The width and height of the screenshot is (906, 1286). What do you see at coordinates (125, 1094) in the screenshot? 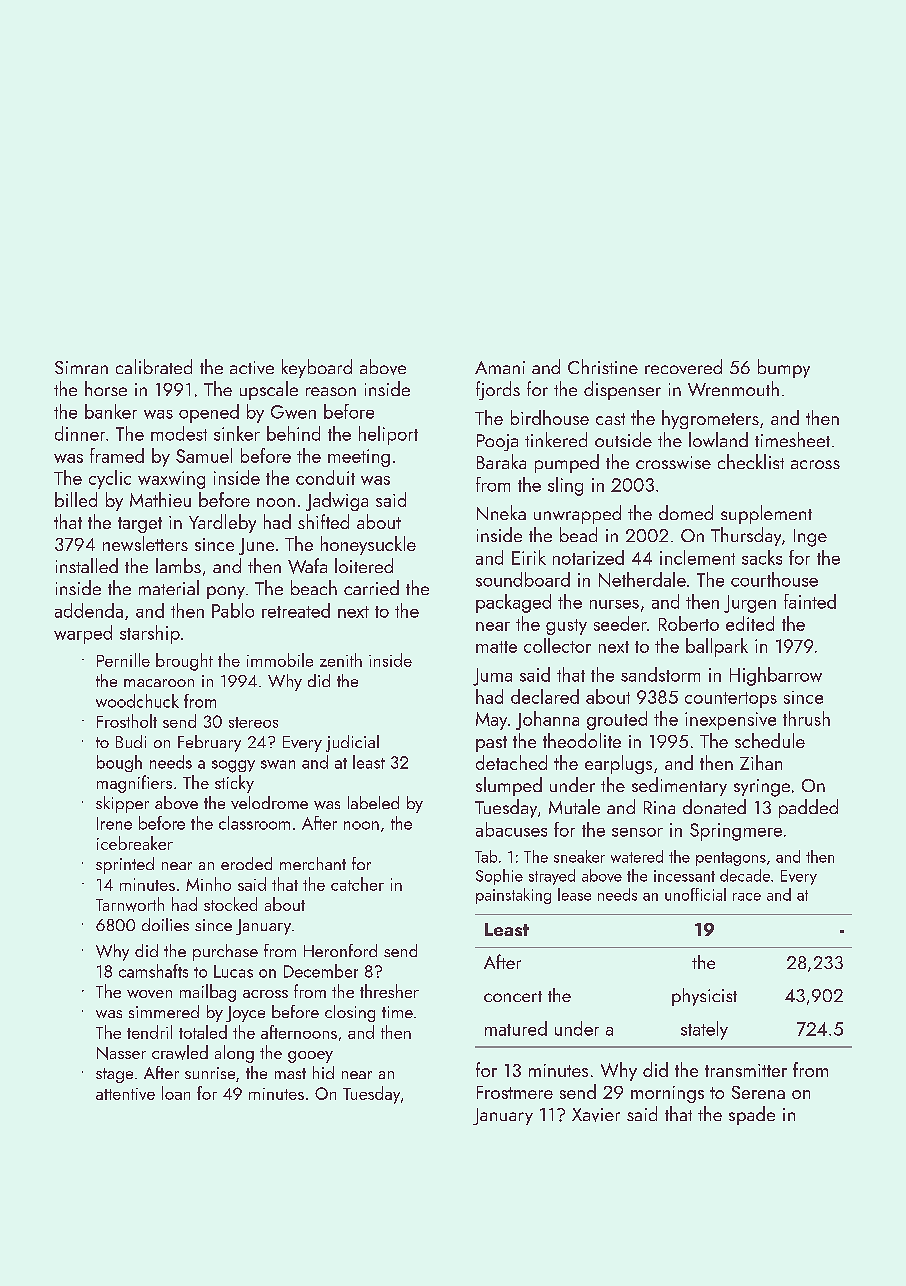
I see `attentive` at bounding box center [125, 1094].
